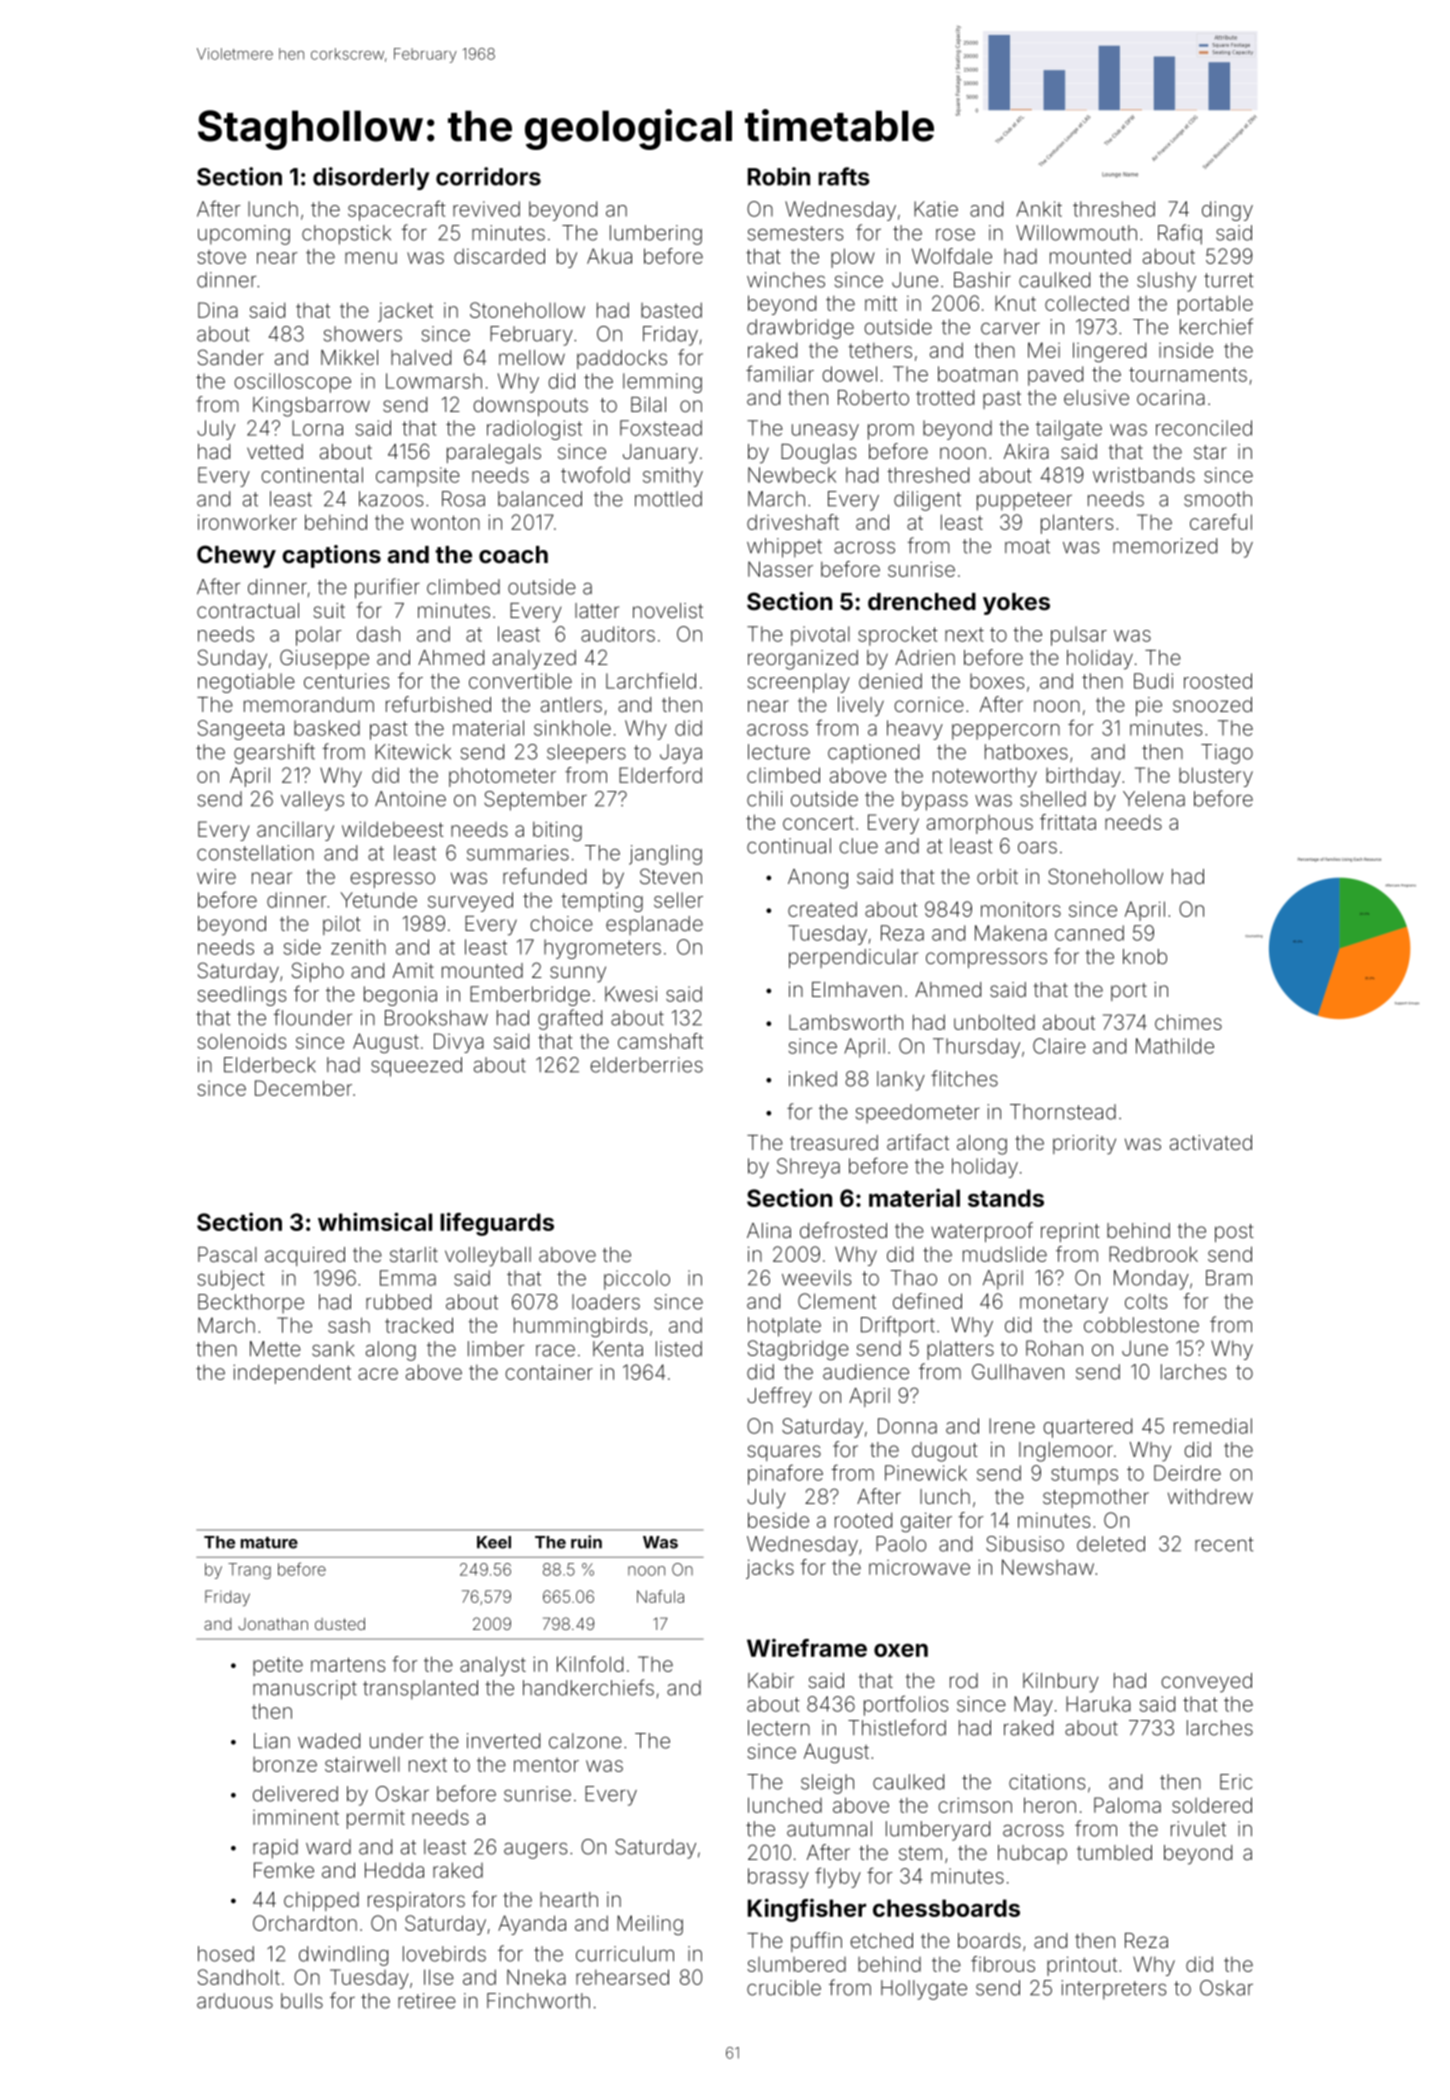 The width and height of the screenshot is (1450, 2100). Describe the element at coordinates (534, 660) in the screenshot. I see `analyzed` at that location.
